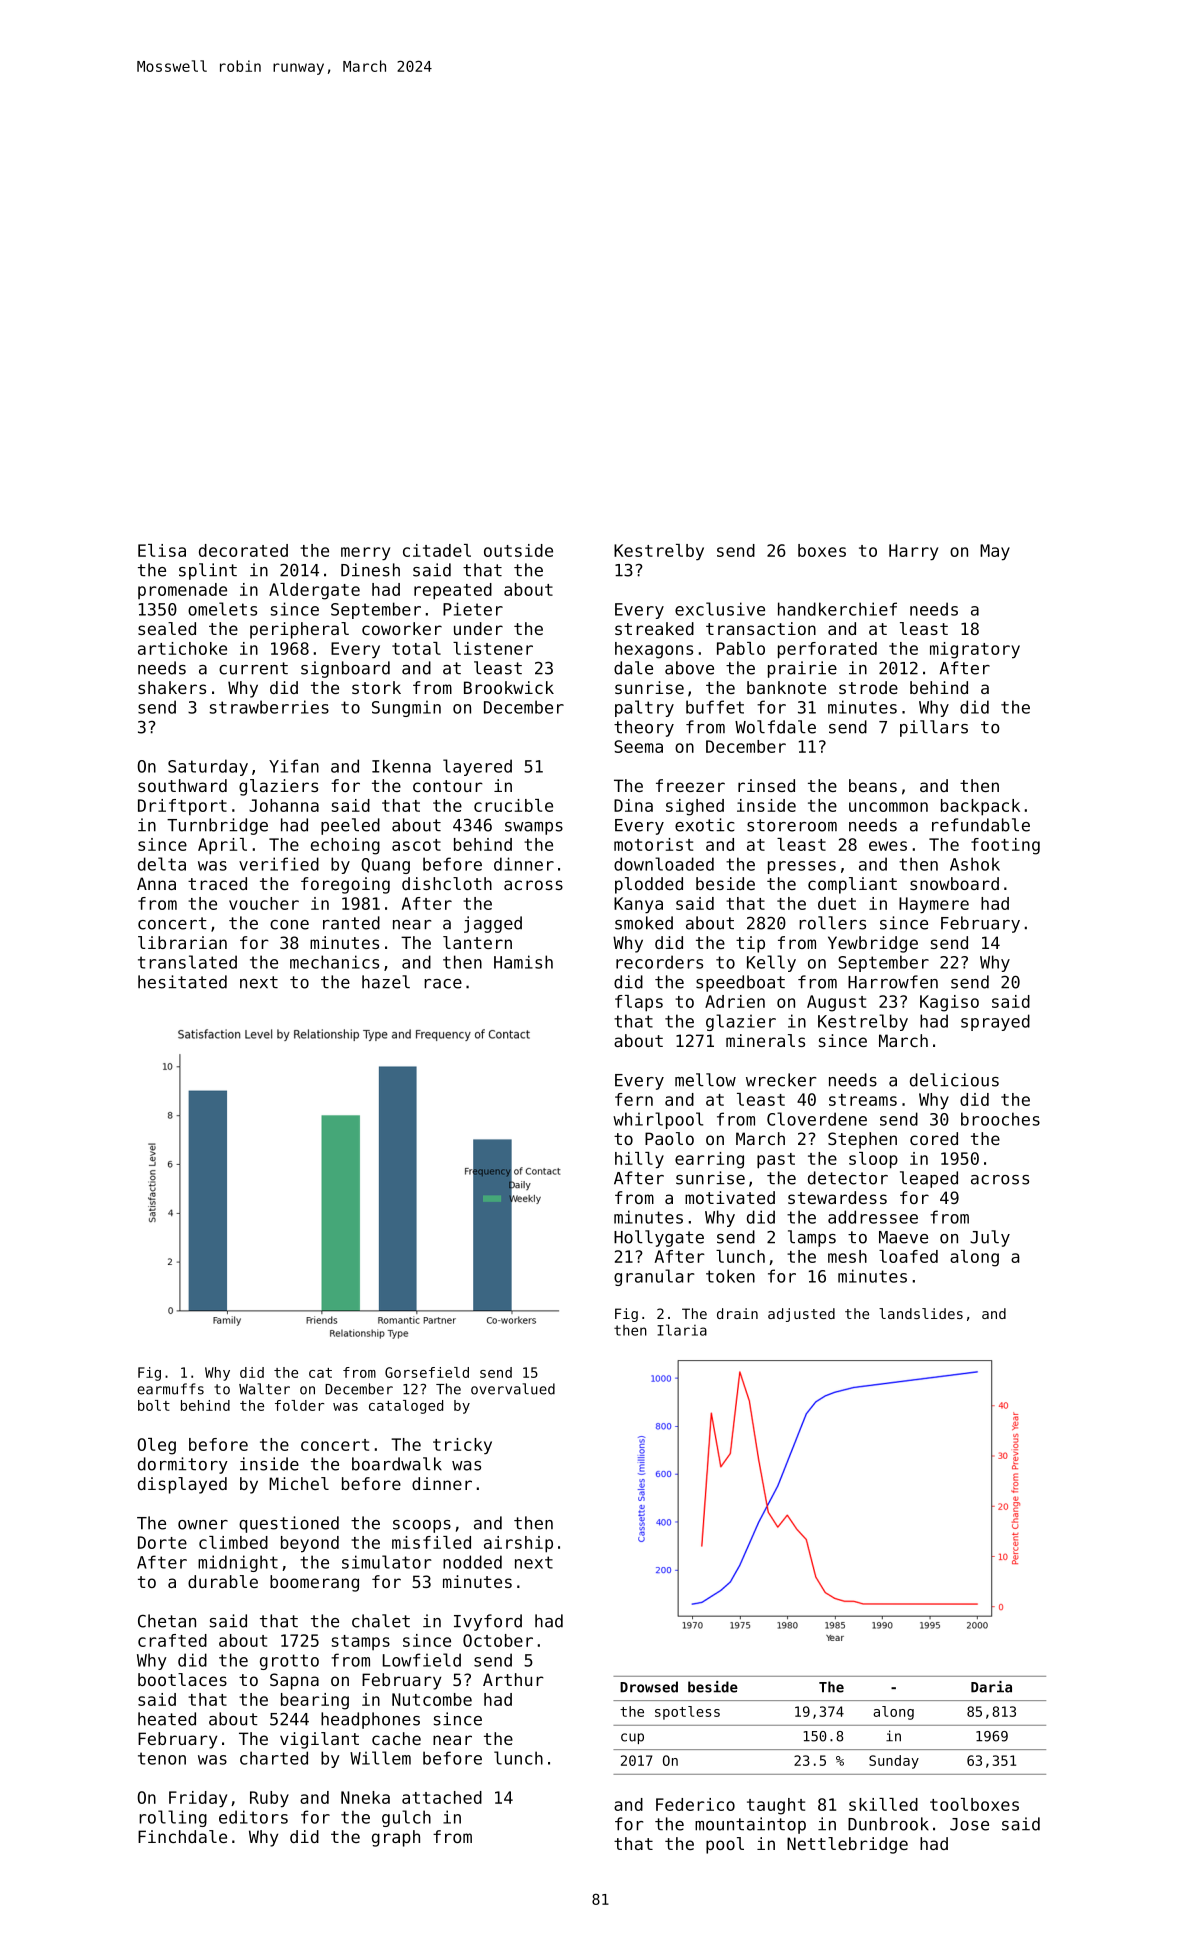 Image resolution: width=1183 pixels, height=1948 pixels. I want to click on Hollygate, so click(659, 1238).
